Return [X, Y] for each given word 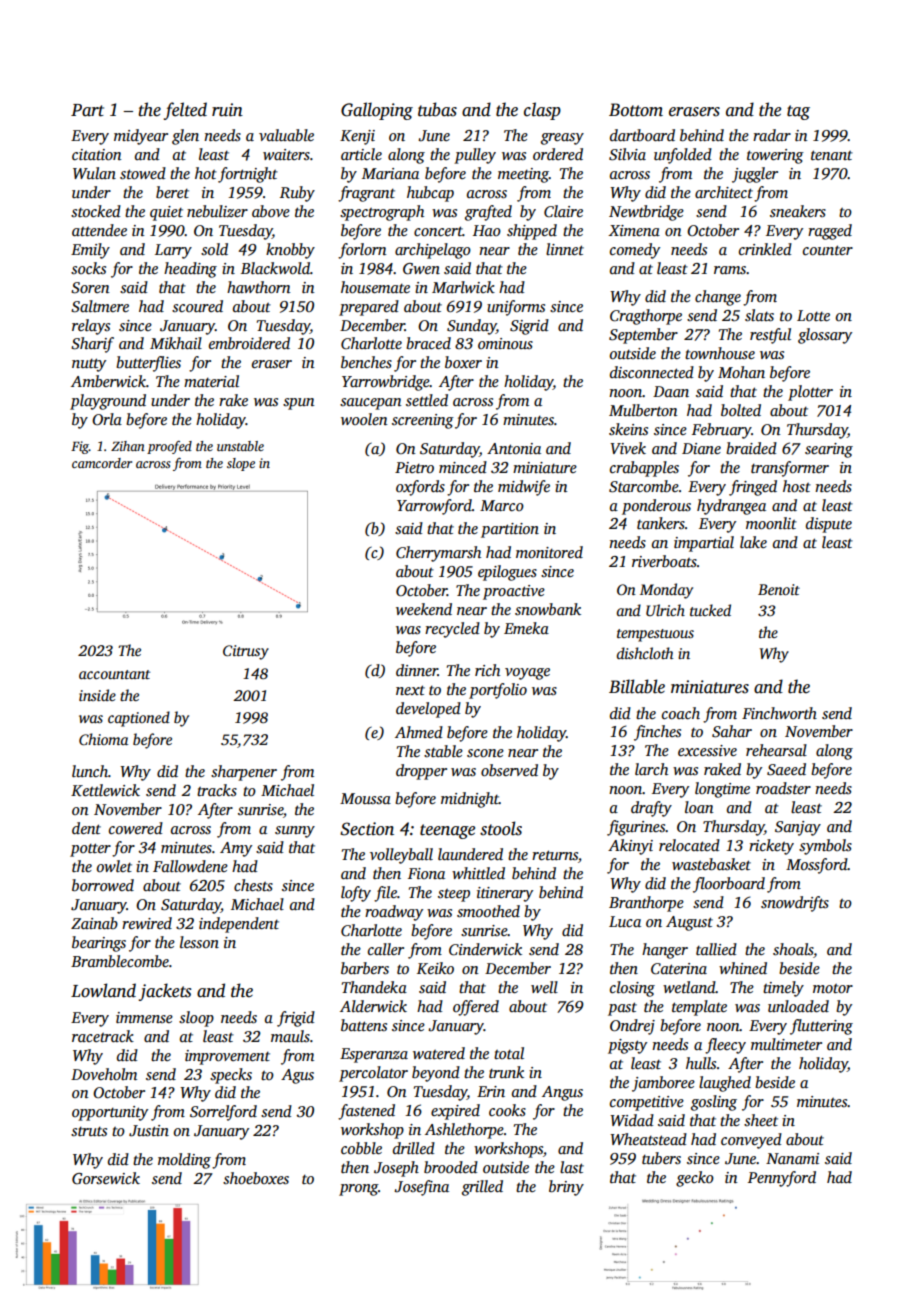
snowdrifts [795, 904]
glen [185, 137]
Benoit [779, 589]
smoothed [488, 911]
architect [724, 192]
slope [241, 464]
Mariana [390, 173]
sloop [196, 1019]
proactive [514, 592]
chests [253, 885]
